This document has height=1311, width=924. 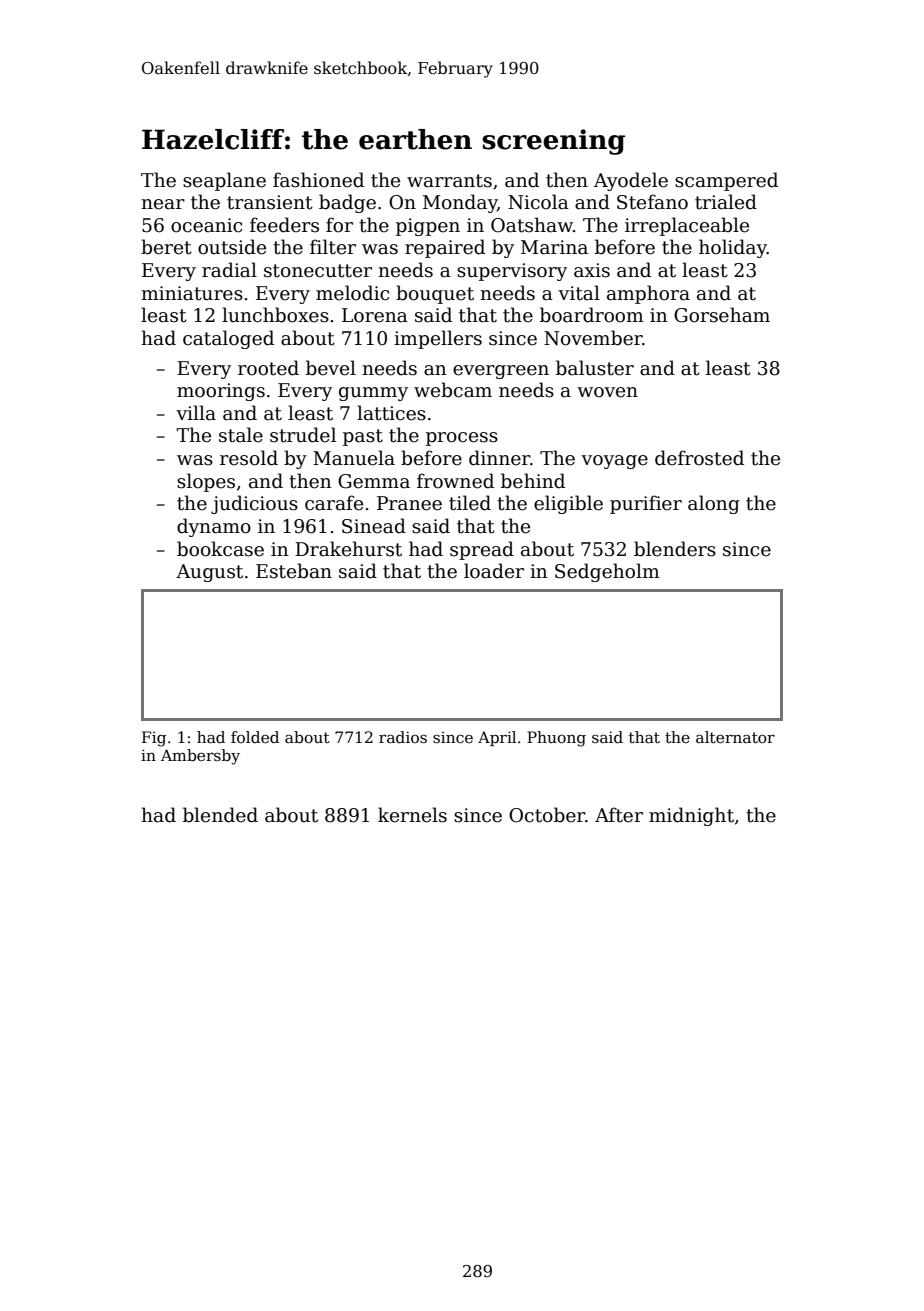 What do you see at coordinates (220, 815) in the document?
I see `blended` at bounding box center [220, 815].
